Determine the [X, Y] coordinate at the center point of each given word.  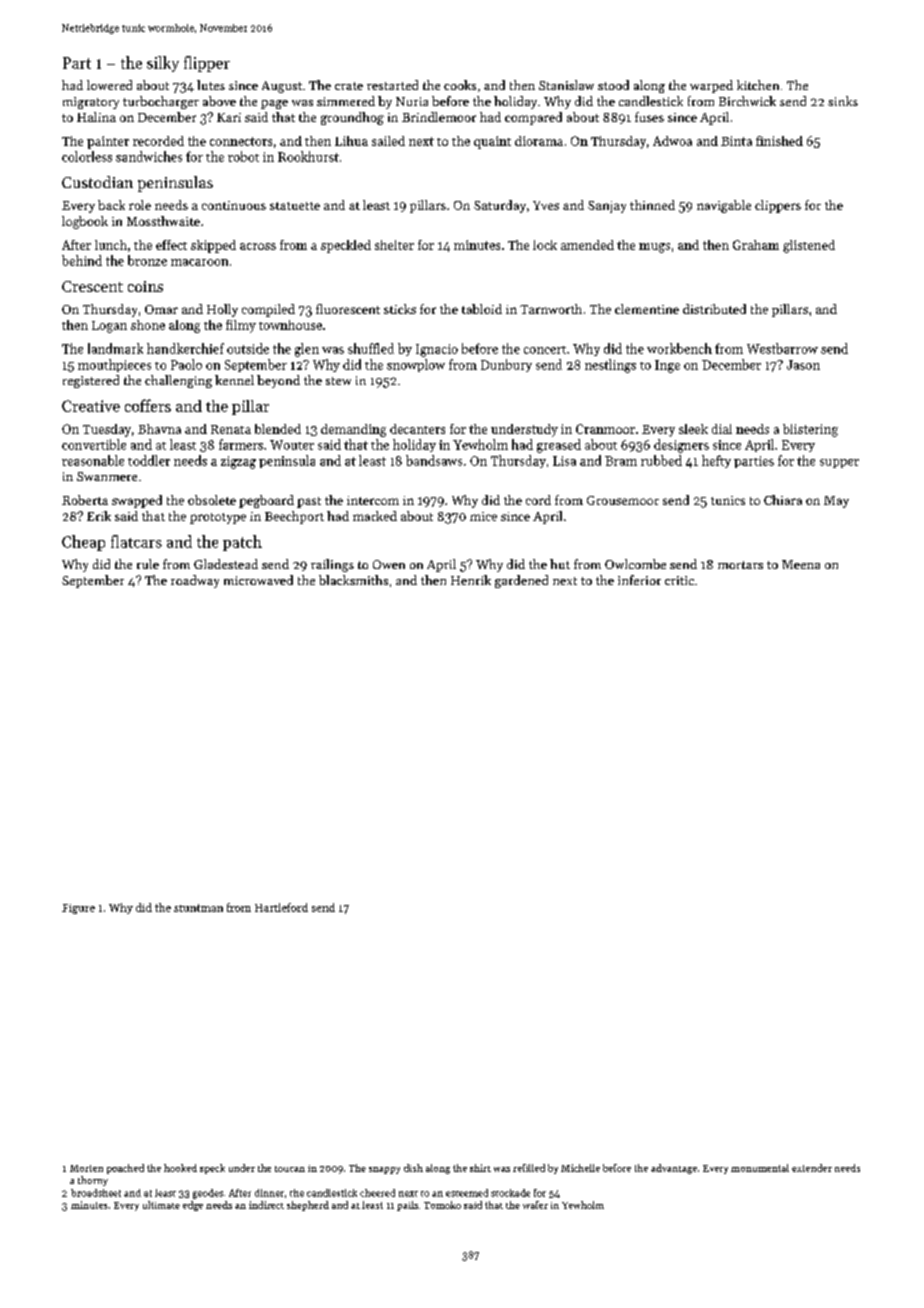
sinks [843, 101]
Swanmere [107, 476]
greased [559, 446]
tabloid [482, 309]
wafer [535, 1205]
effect [171, 245]
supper [839, 463]
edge [193, 1206]
